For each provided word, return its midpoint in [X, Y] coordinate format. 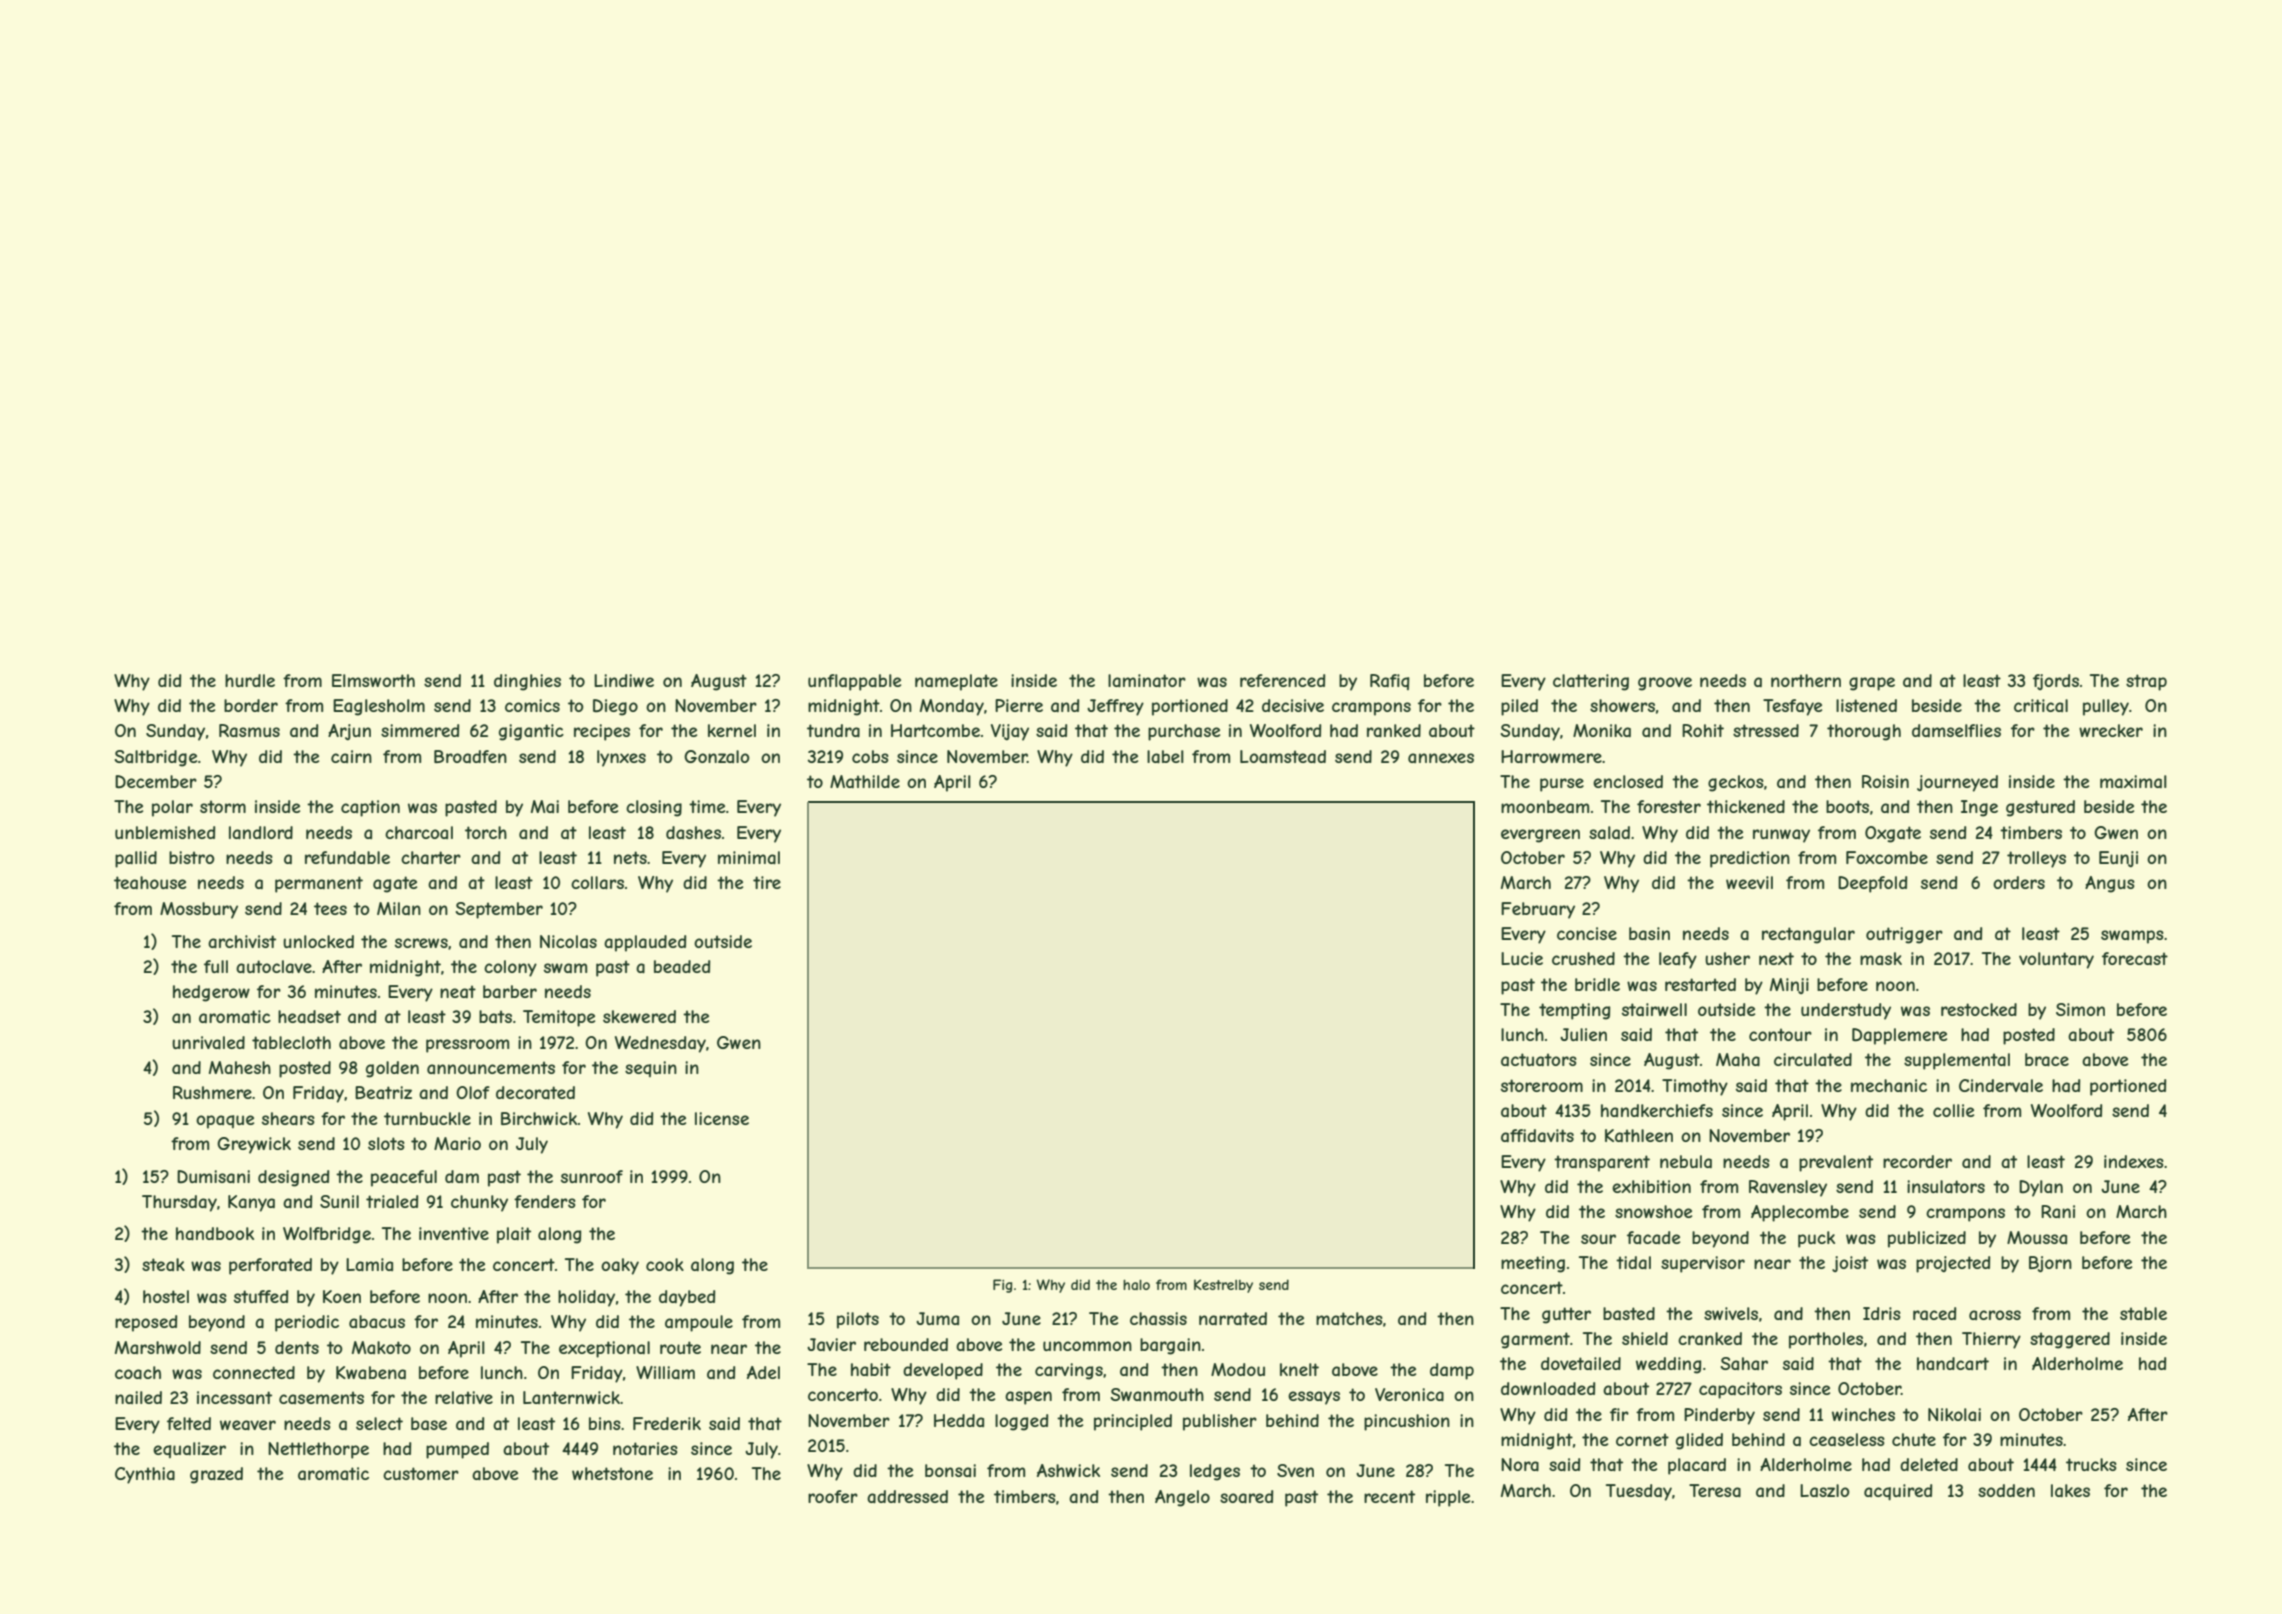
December [156, 781]
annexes [1441, 758]
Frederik [667, 1423]
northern [1806, 680]
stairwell [1654, 1009]
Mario [457, 1143]
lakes [2070, 1490]
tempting [1574, 1011]
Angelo [1182, 1498]
